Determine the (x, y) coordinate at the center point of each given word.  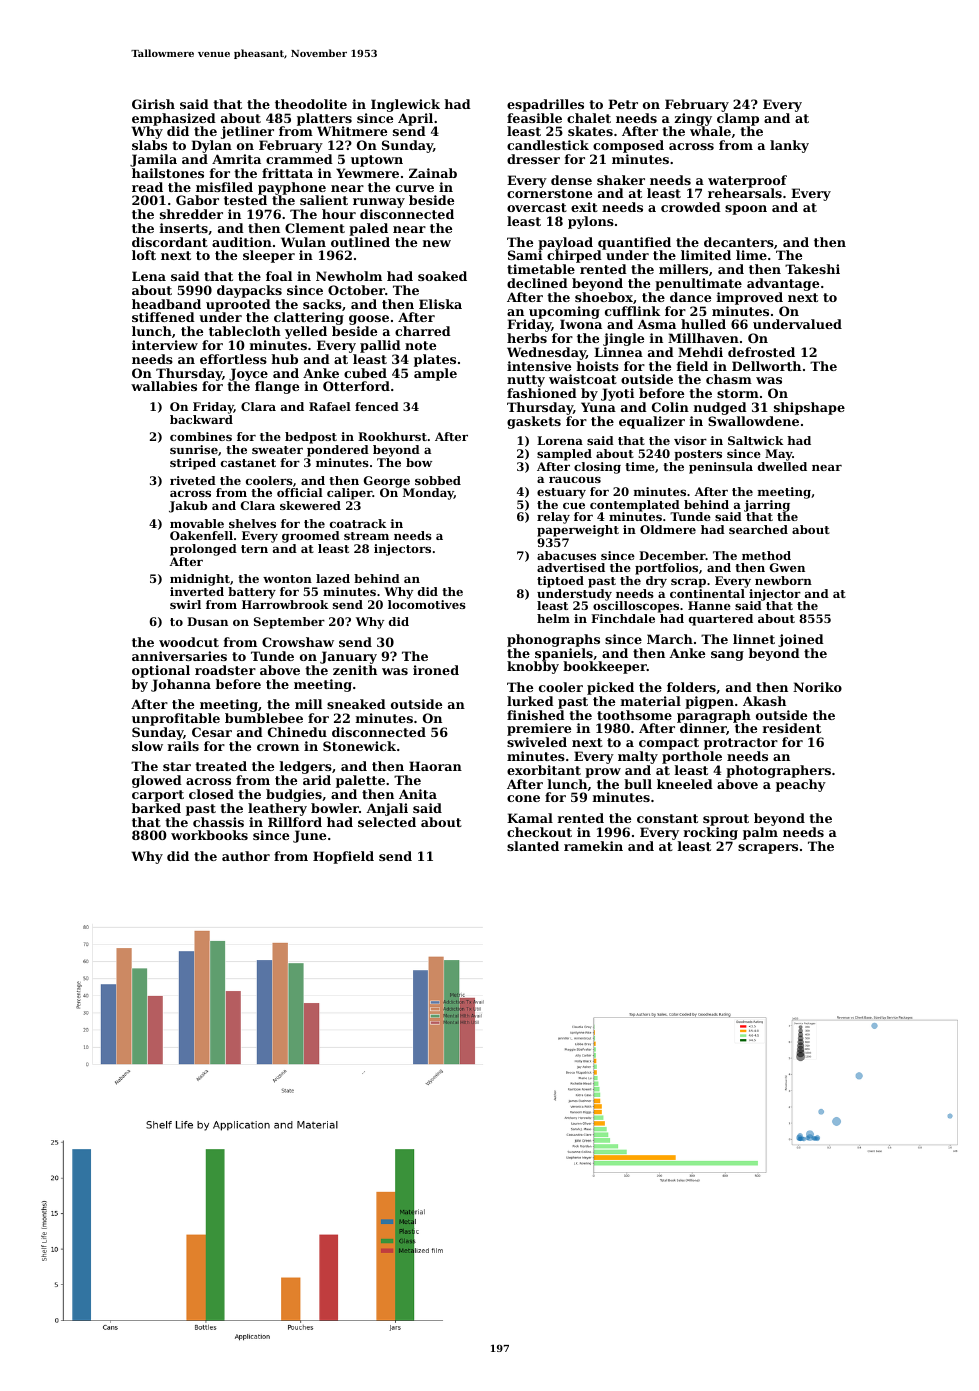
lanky (789, 146)
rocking (711, 833)
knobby (533, 667)
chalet (589, 118)
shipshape (809, 408)
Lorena (560, 440)
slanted (533, 846)
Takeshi (812, 269)
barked (156, 808)
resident (792, 728)
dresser (533, 159)
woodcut (189, 642)
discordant (170, 242)
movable (197, 523)
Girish (153, 104)
